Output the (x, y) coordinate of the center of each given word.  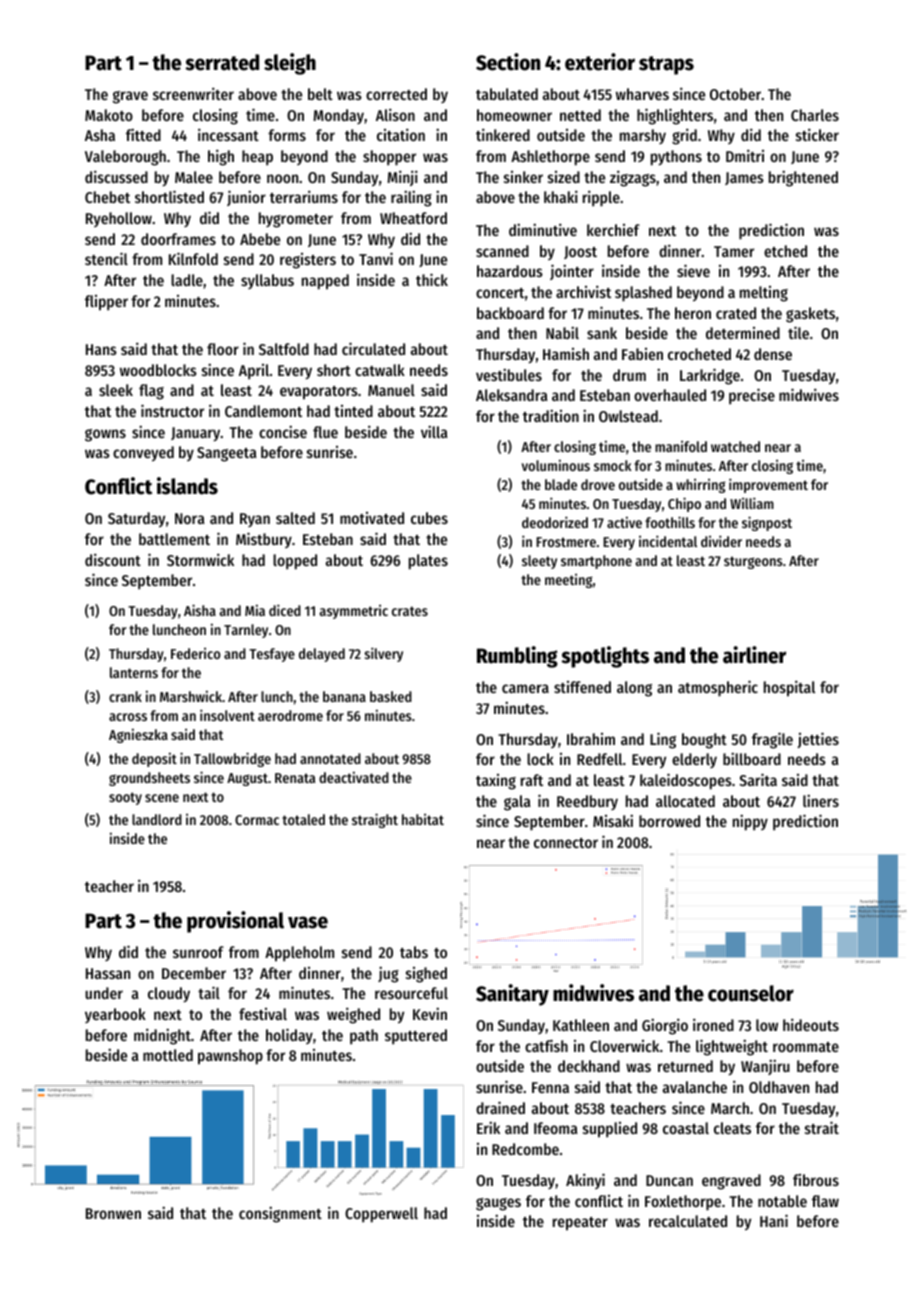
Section (508, 62)
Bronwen (113, 1213)
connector (566, 843)
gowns (105, 435)
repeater (580, 1224)
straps (666, 65)
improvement (768, 485)
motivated (372, 518)
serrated (222, 62)
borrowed (669, 821)
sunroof (198, 952)
